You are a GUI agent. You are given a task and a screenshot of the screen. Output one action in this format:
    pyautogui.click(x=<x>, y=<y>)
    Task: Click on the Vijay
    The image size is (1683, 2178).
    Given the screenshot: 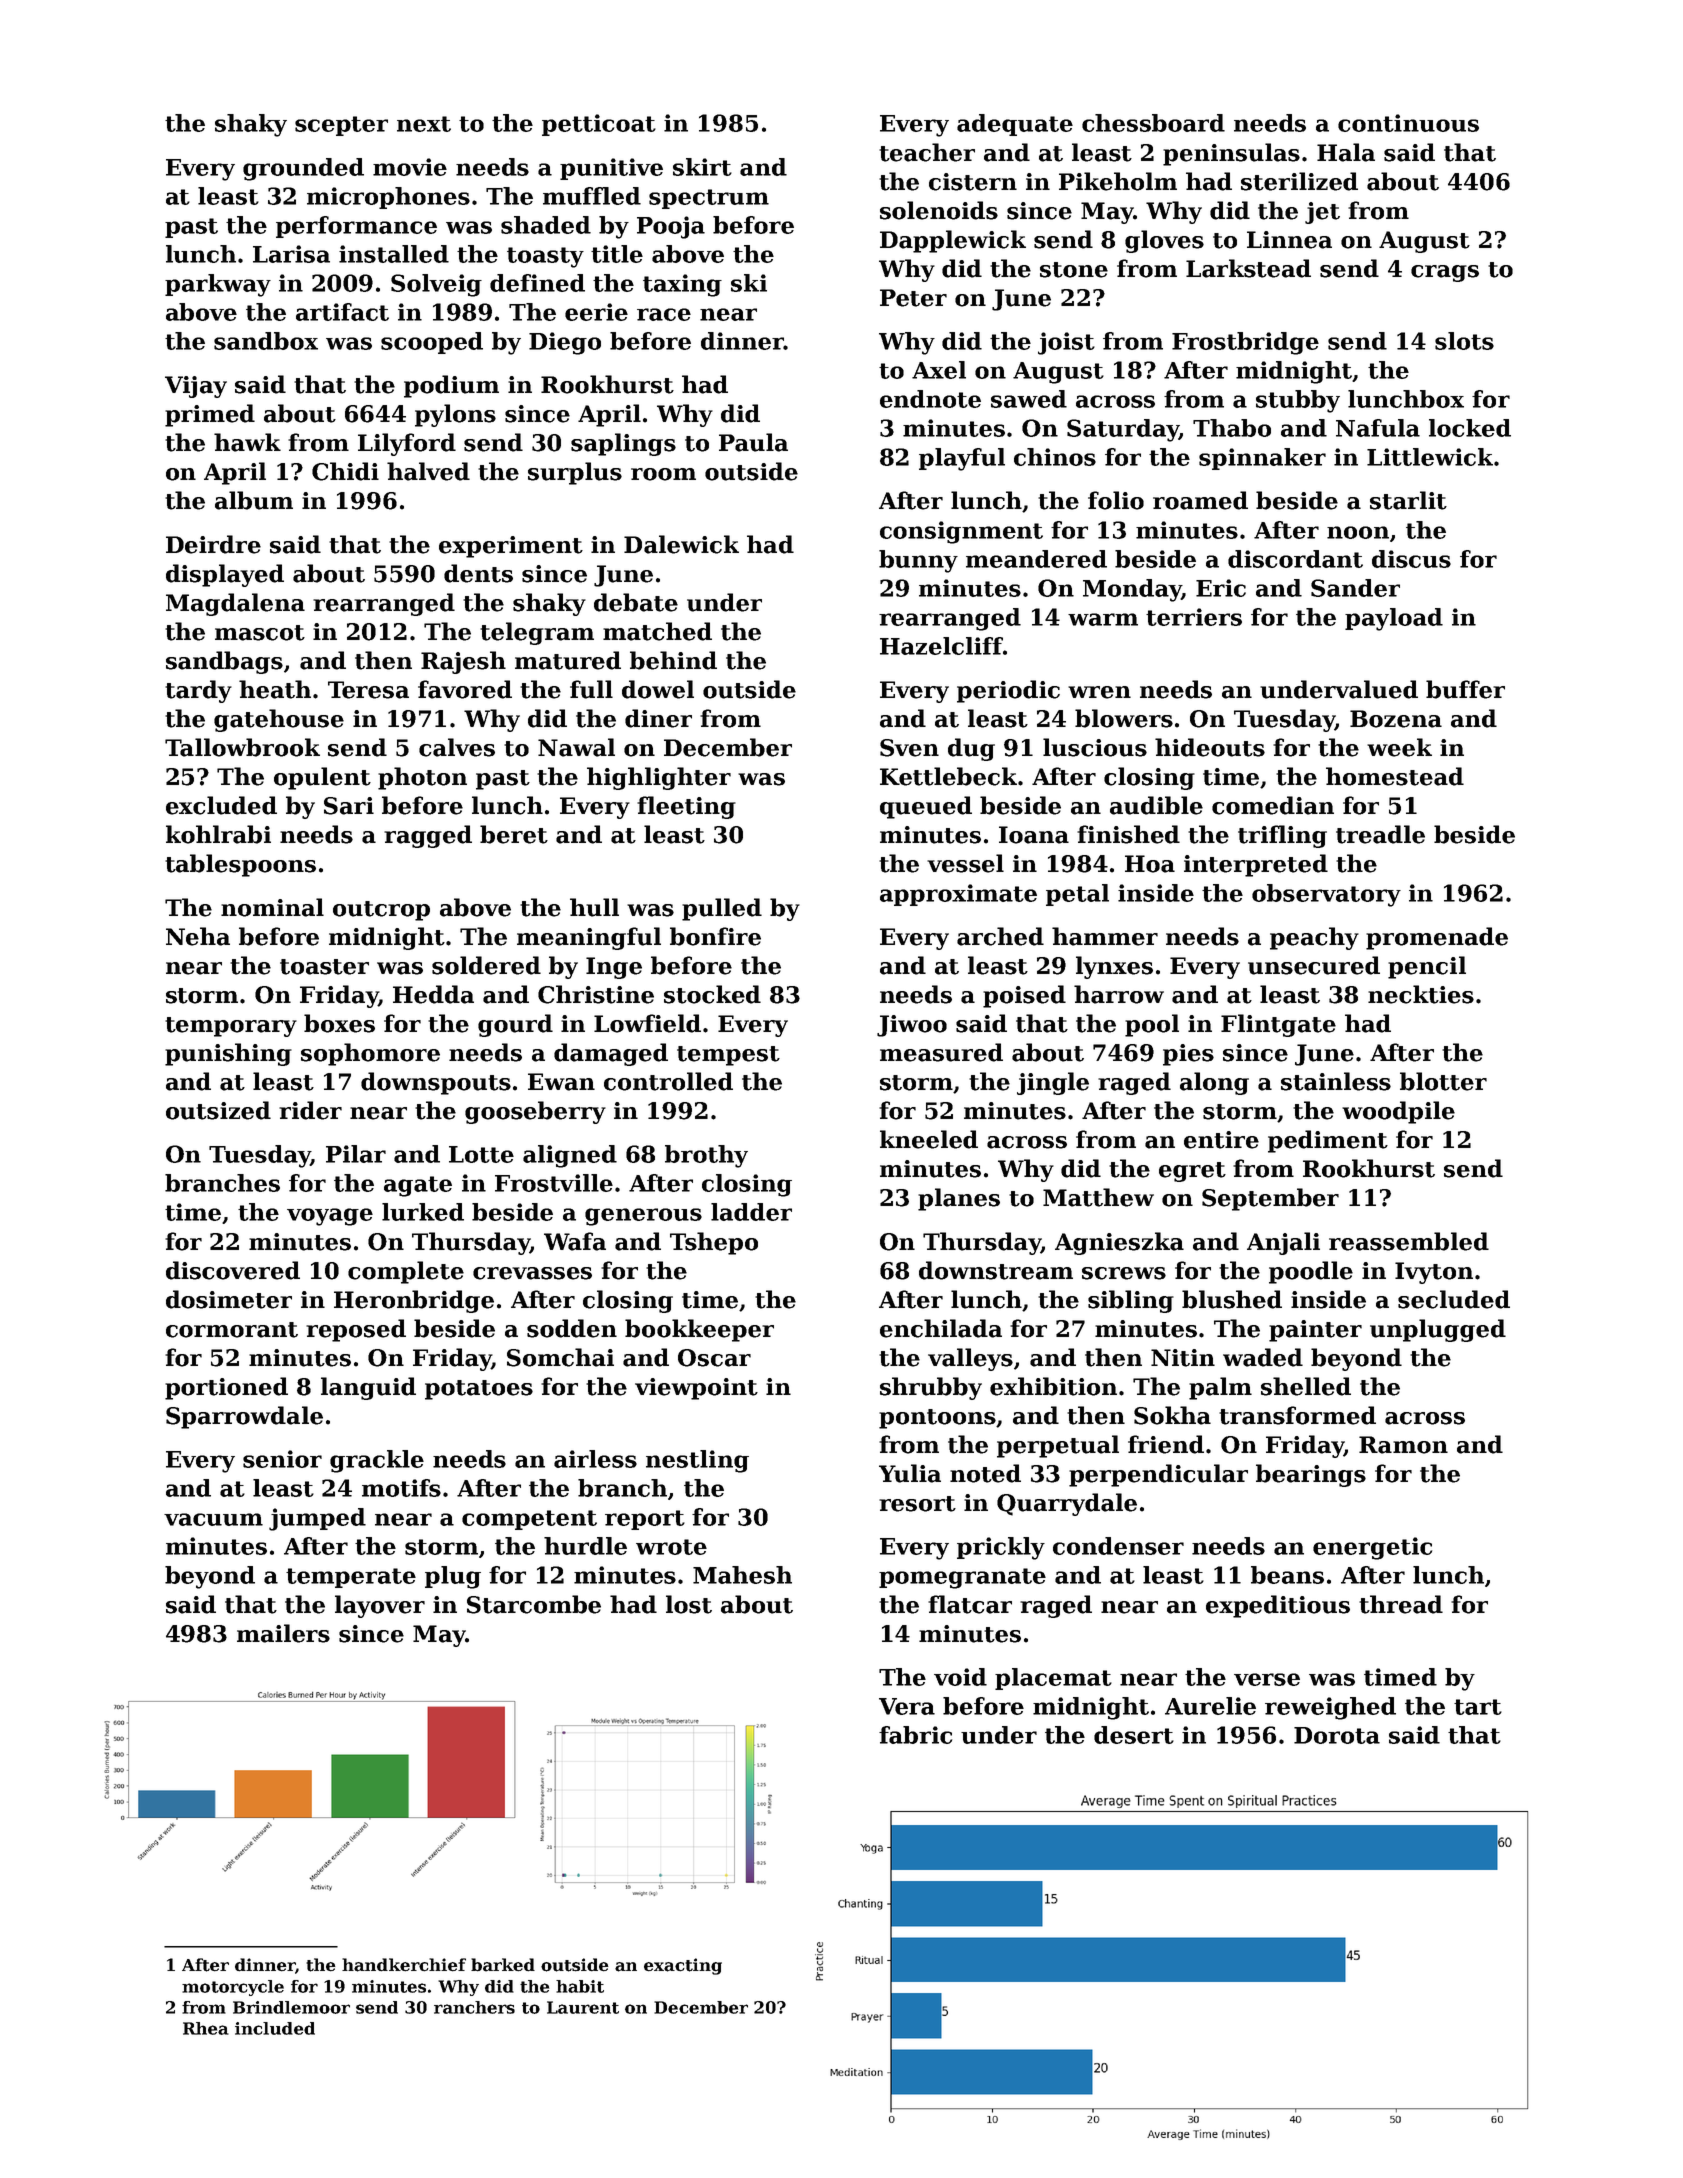 What is the action you would take?
    pyautogui.click(x=196, y=387)
